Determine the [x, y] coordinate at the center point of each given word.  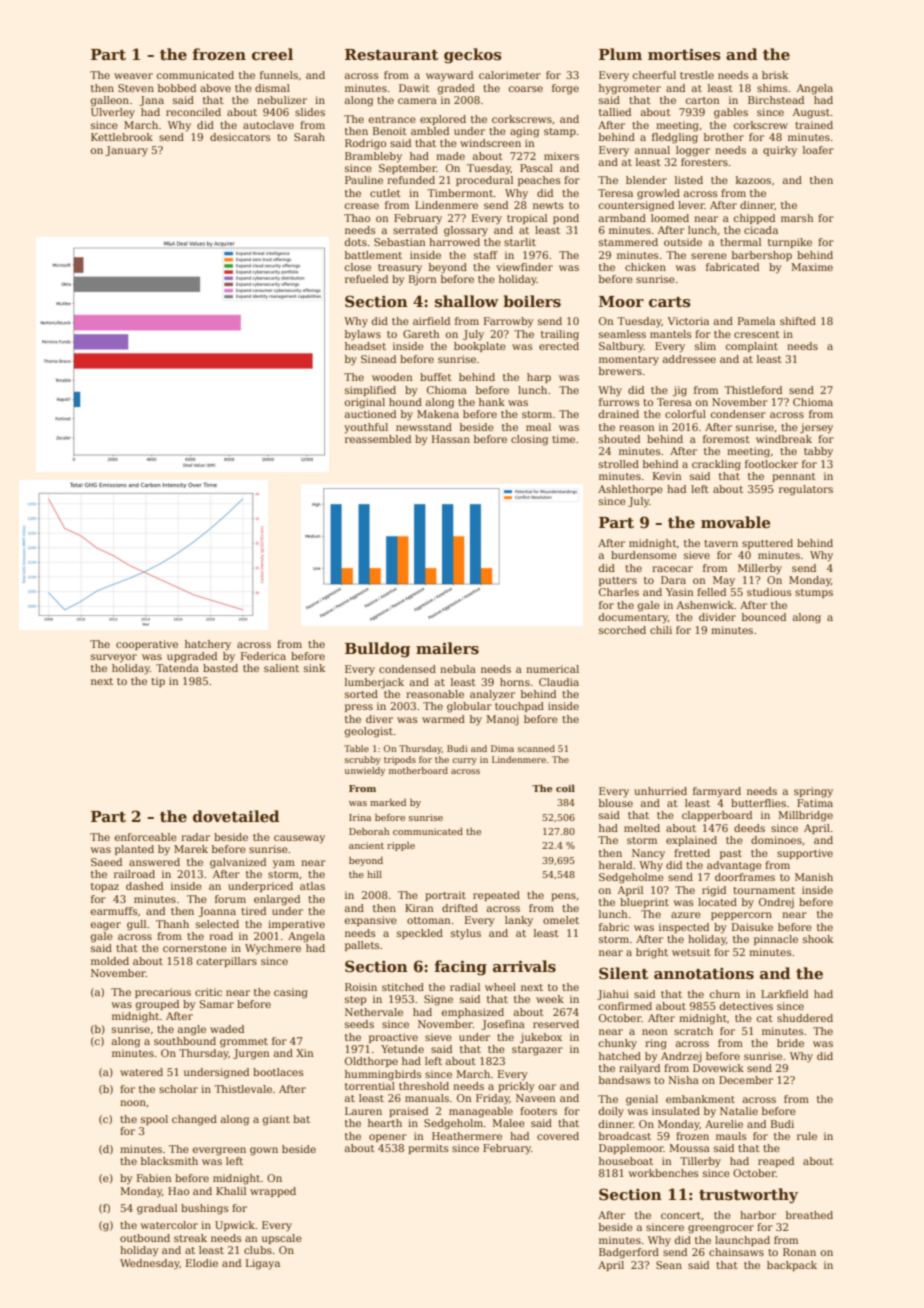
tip [158, 682]
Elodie [202, 1263]
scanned [536, 748]
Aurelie [724, 1124]
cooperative [147, 645]
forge [565, 89]
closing [529, 440]
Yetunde [402, 1049]
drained [619, 414]
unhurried [660, 791]
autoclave [268, 125]
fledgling [675, 138]
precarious [163, 993]
